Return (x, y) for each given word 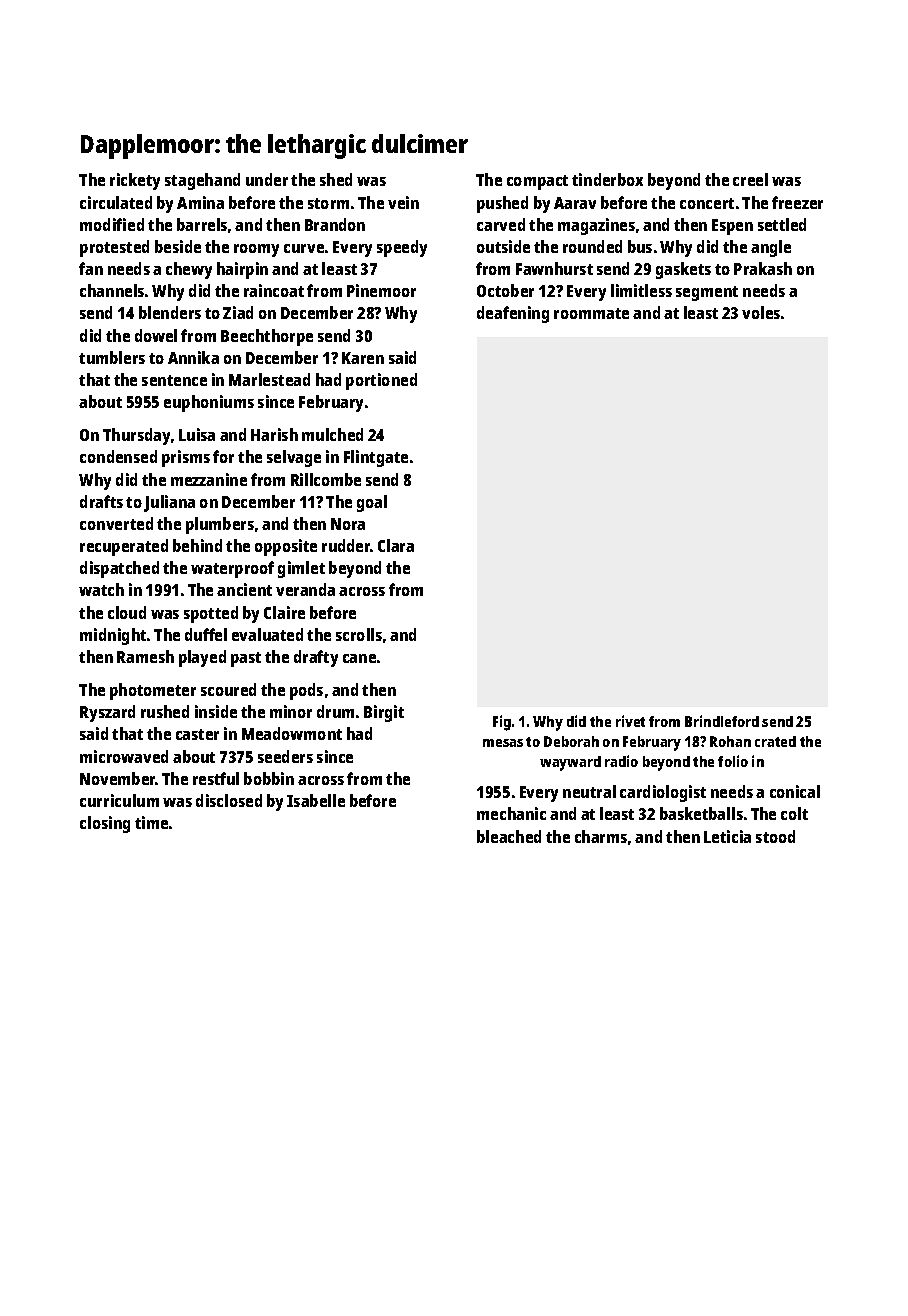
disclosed (229, 800)
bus (640, 246)
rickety (135, 181)
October (505, 290)
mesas (503, 743)
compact (537, 182)
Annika (193, 357)
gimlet (301, 569)
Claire (284, 612)
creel (750, 179)
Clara (396, 545)
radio (621, 761)
